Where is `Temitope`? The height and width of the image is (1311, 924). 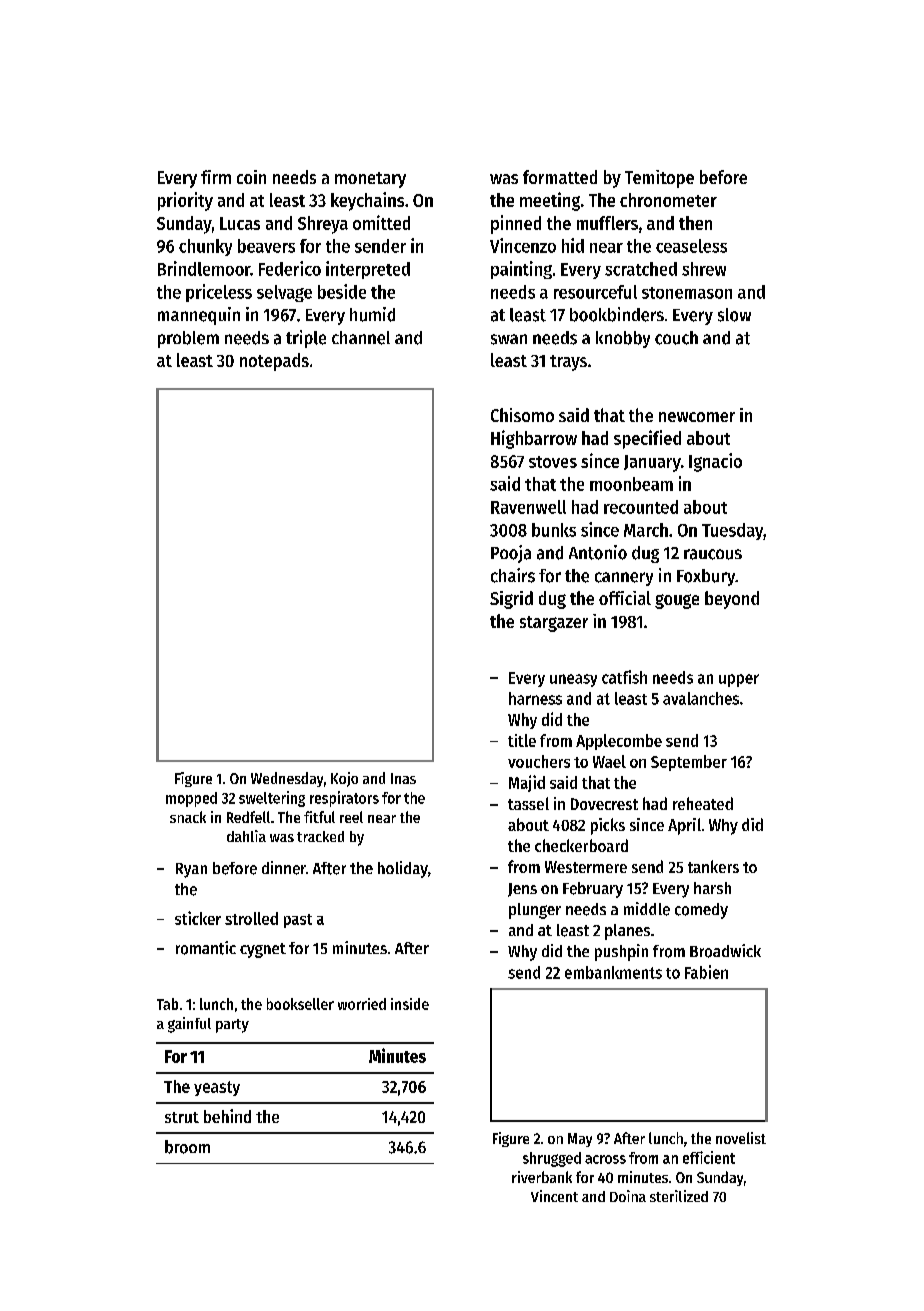 Temitope is located at coordinates (659, 179).
